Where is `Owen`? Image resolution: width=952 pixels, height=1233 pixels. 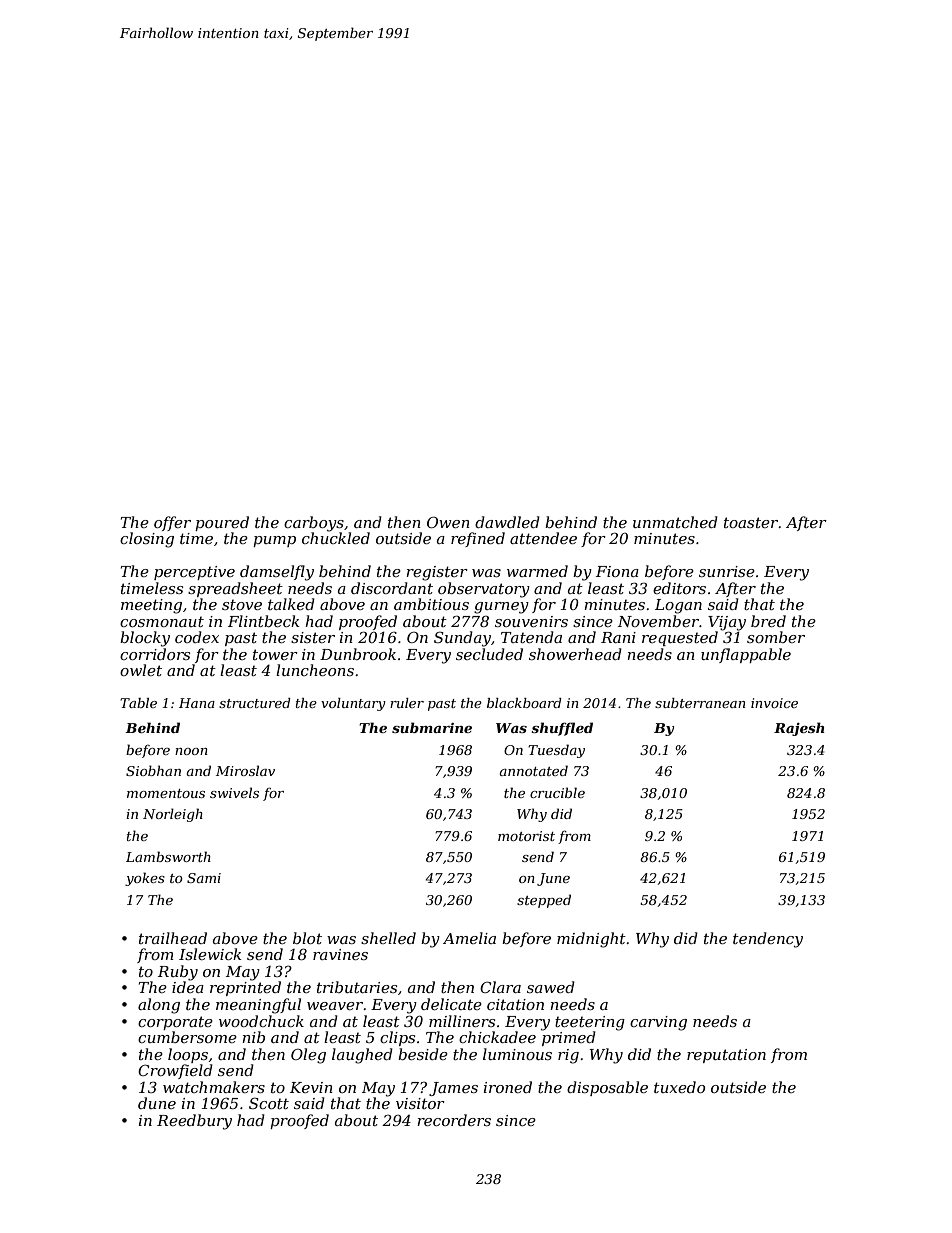
Owen is located at coordinates (448, 522).
